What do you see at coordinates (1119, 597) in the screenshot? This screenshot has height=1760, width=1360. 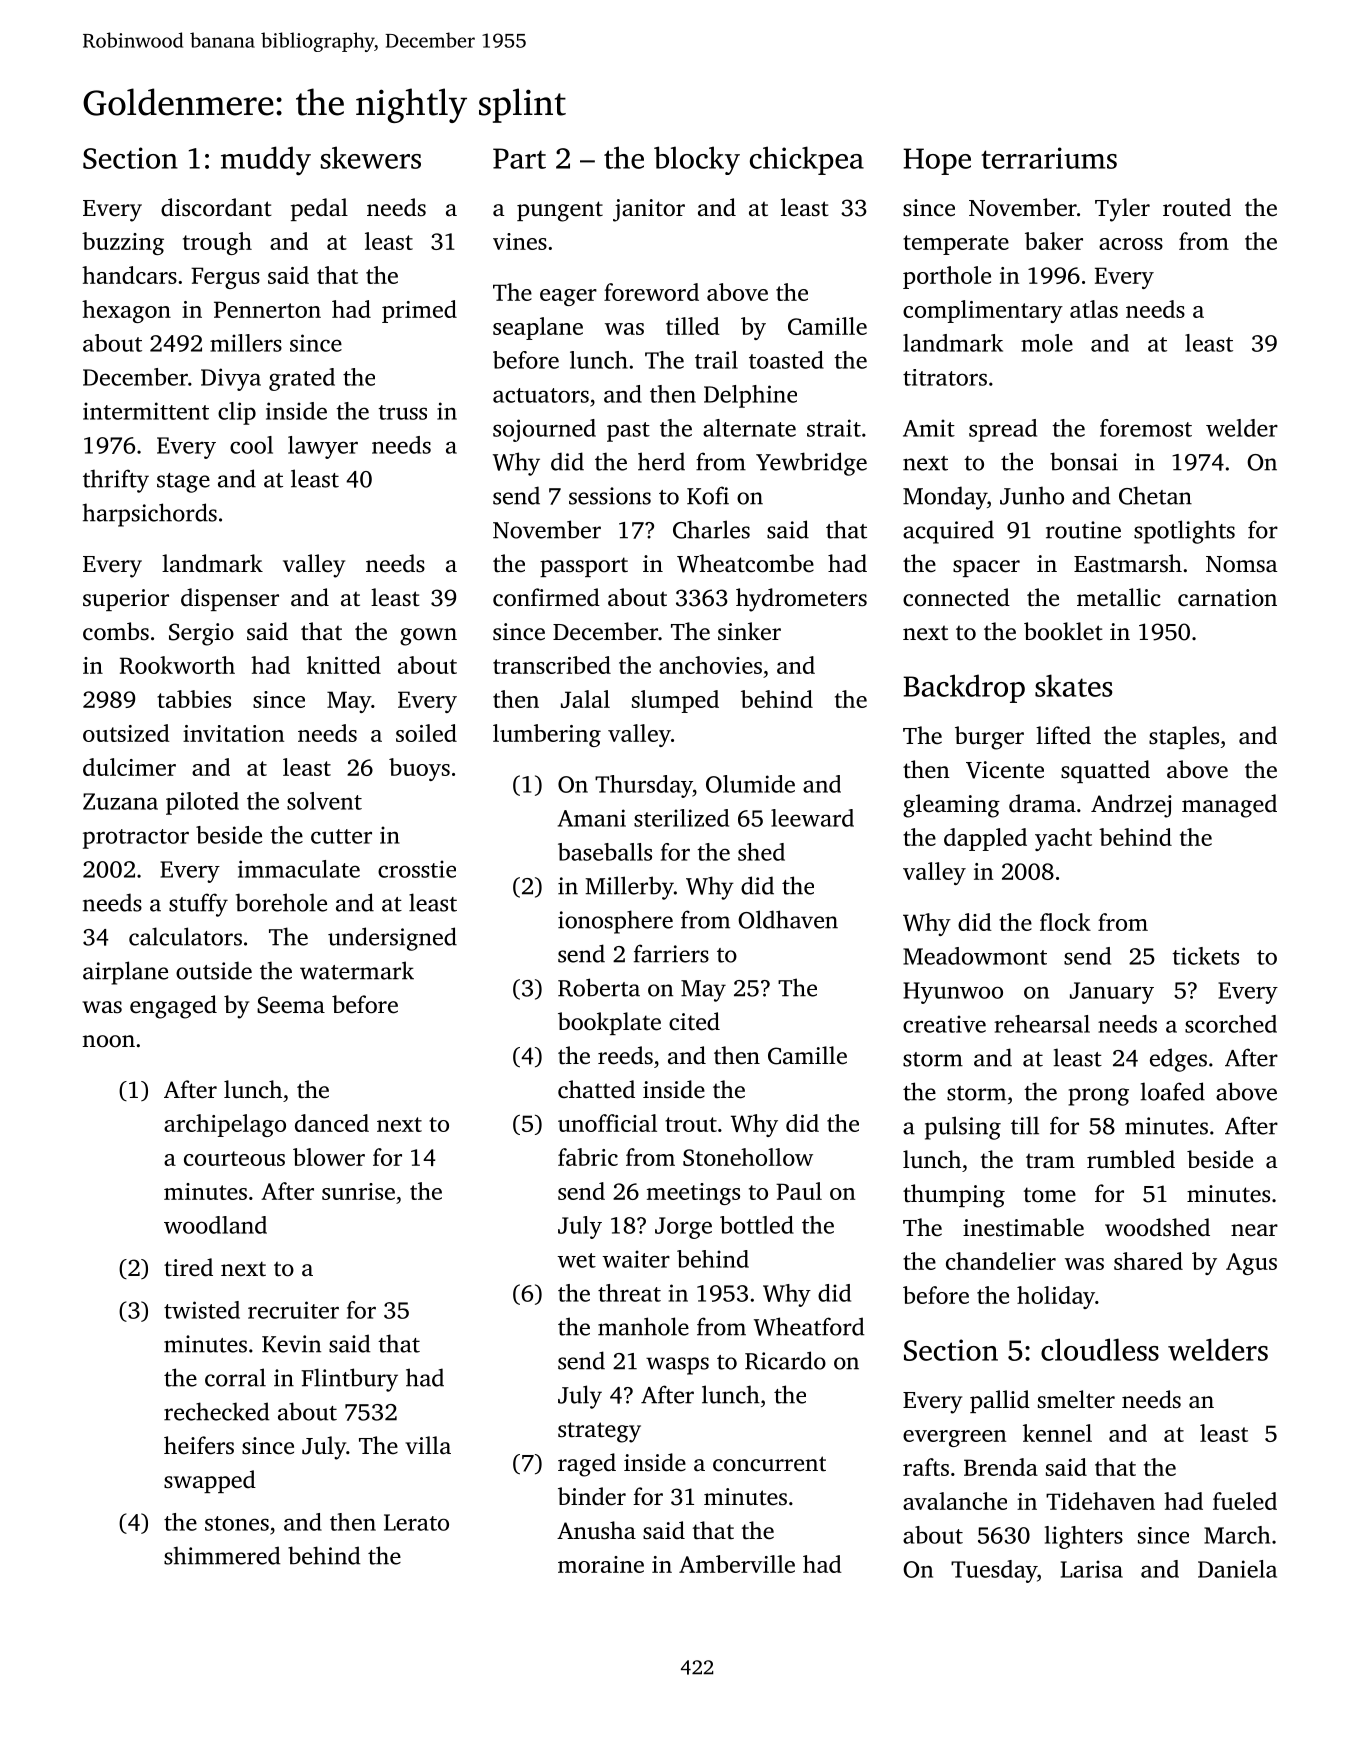 I see `metallic` at bounding box center [1119, 597].
